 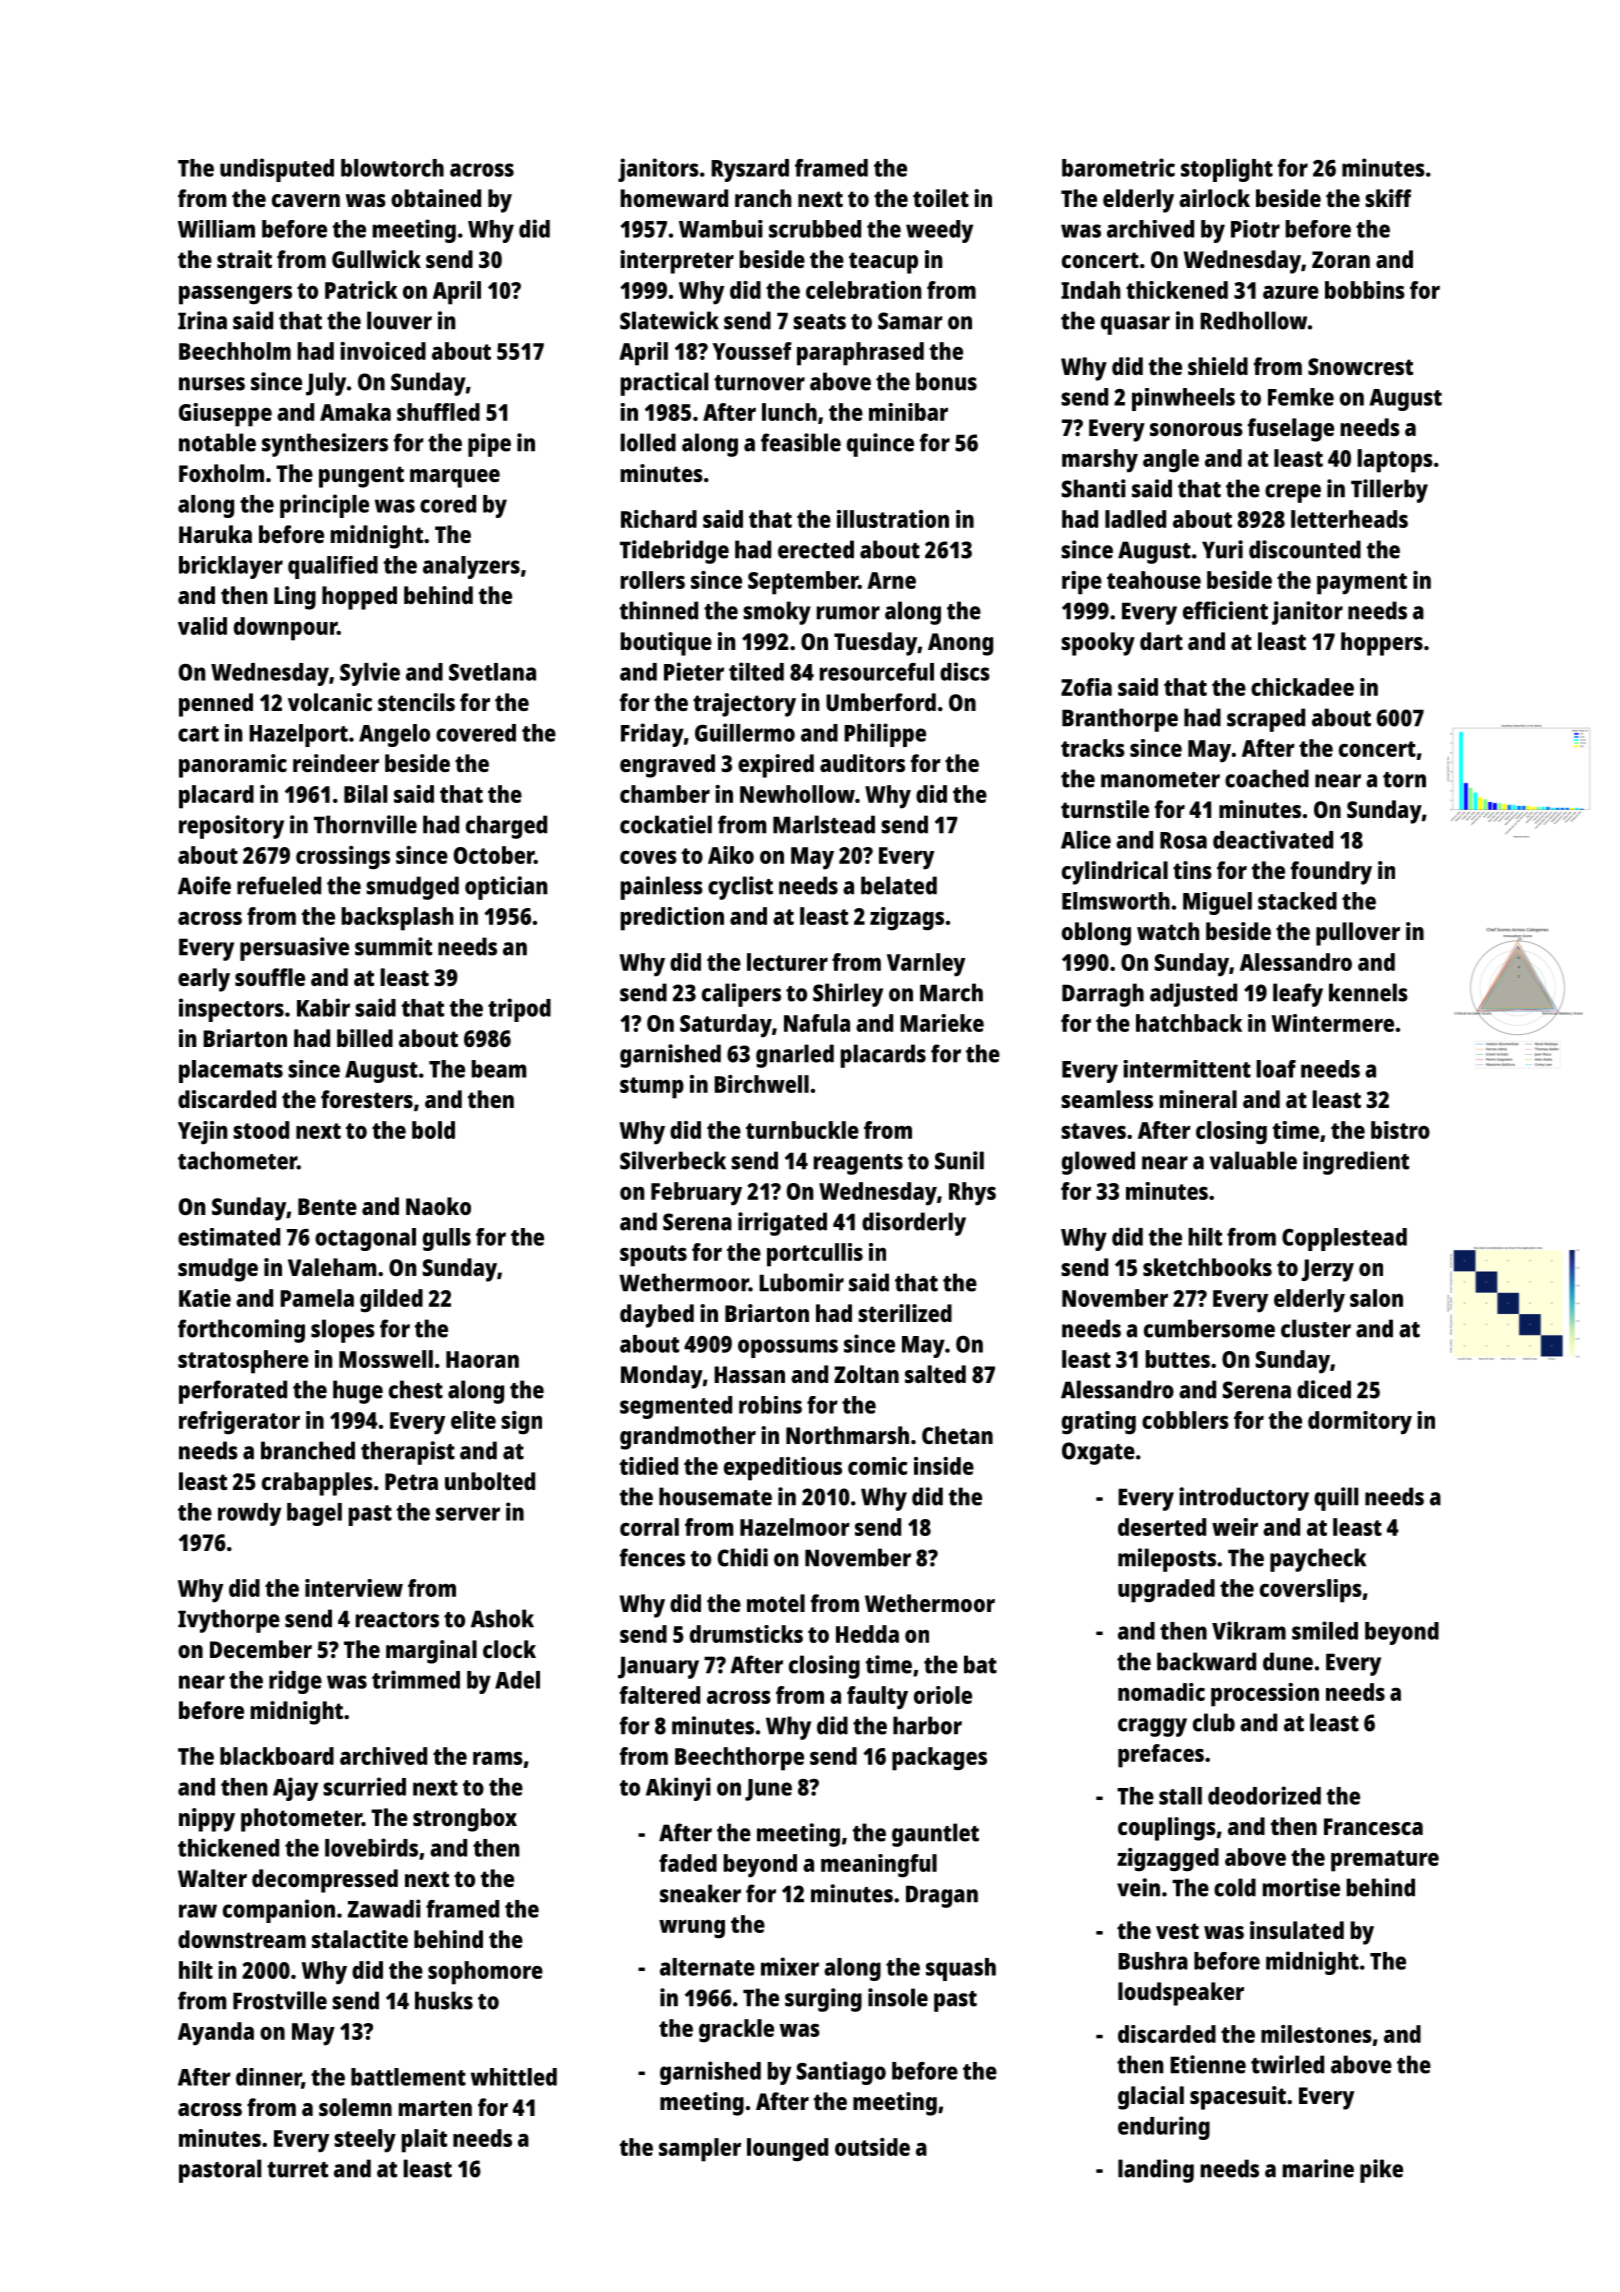 I want to click on turret, so click(x=297, y=2170).
